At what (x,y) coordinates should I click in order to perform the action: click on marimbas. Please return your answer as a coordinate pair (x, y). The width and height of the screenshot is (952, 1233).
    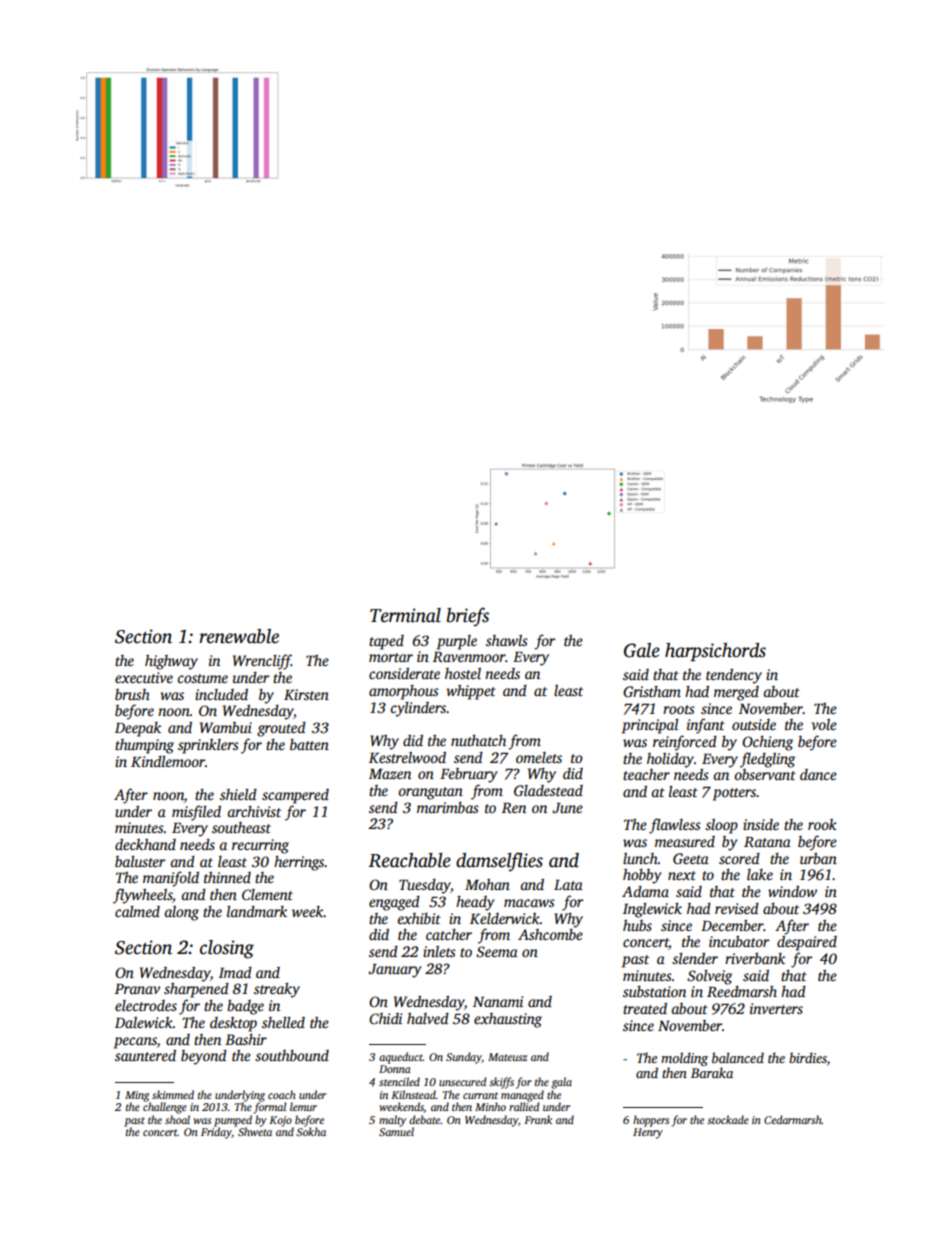
    Looking at the image, I should click on (448, 807).
